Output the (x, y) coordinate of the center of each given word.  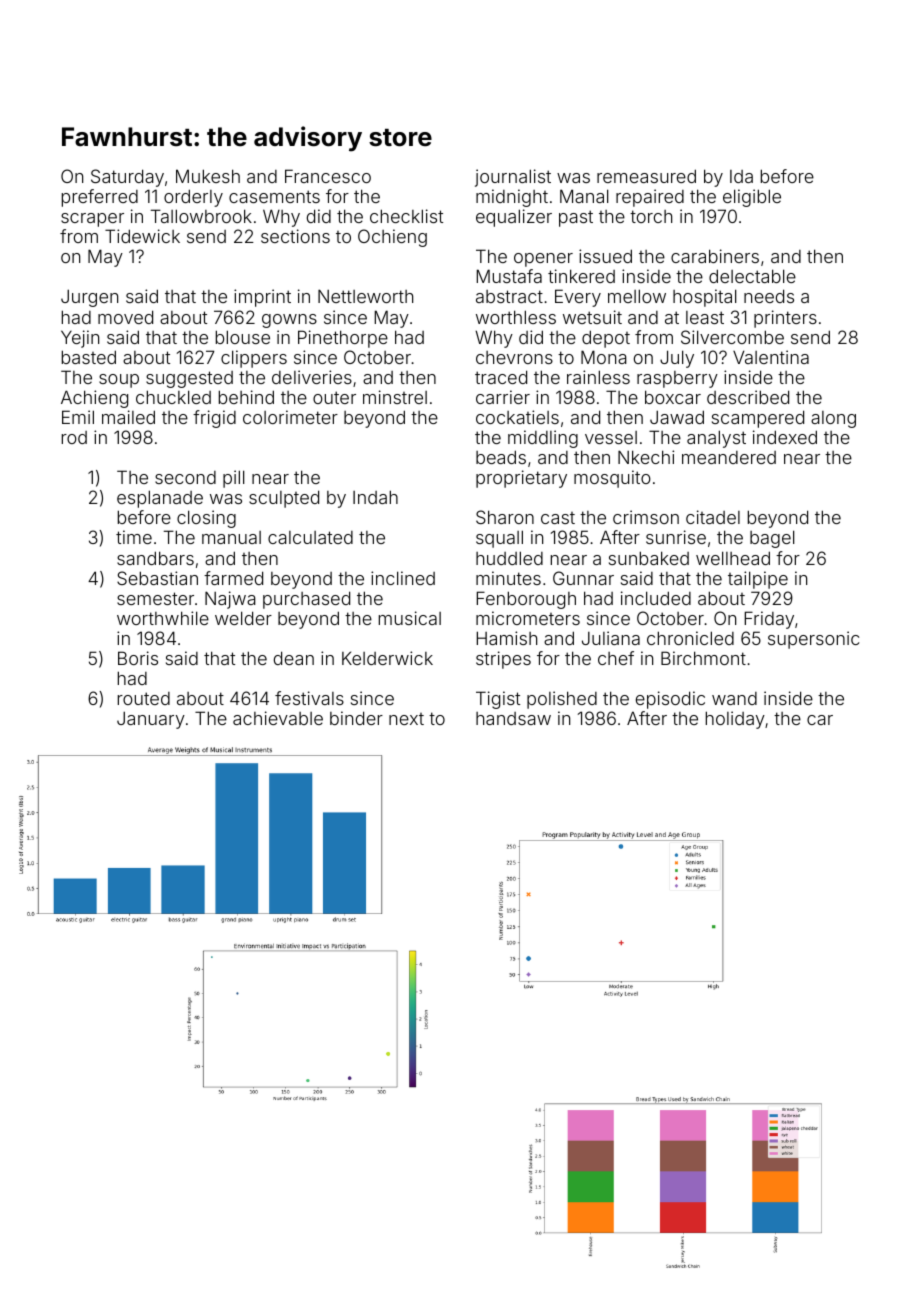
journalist (513, 178)
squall (499, 539)
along (833, 419)
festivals (309, 698)
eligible (752, 198)
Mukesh (208, 176)
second (185, 477)
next (406, 719)
